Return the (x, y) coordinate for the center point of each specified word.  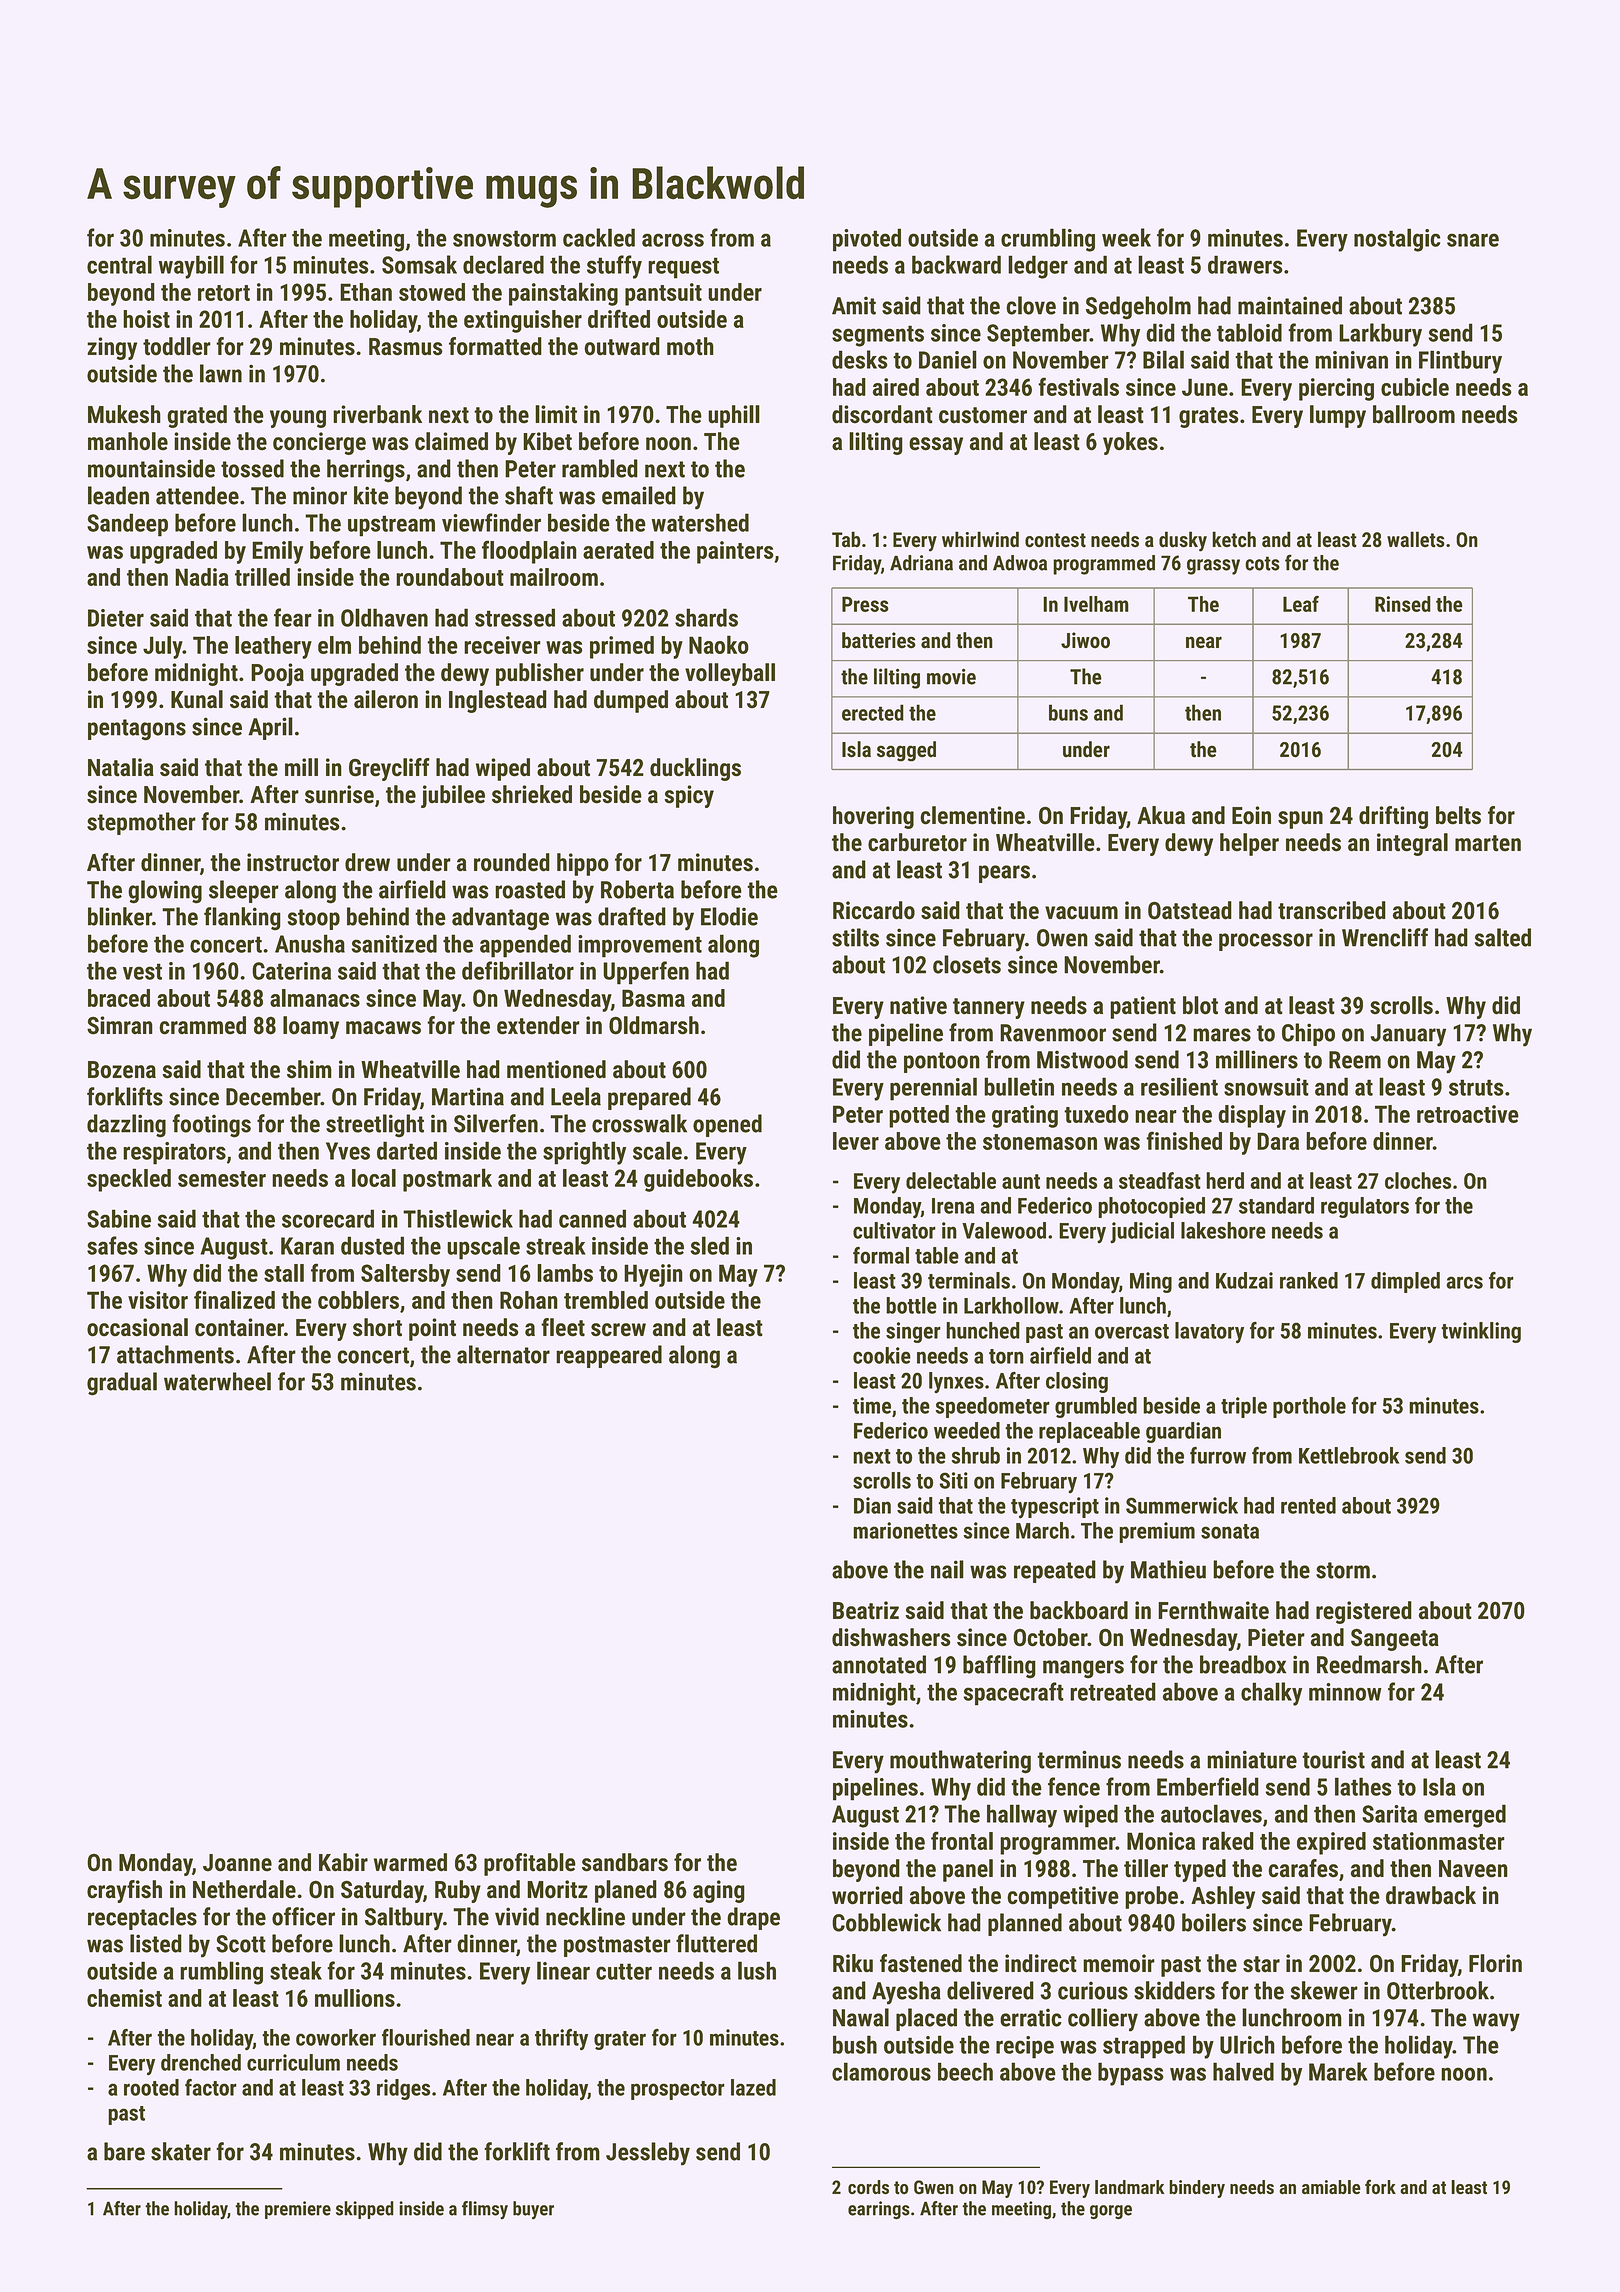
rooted (151, 2087)
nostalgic (1397, 240)
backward (956, 264)
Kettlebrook (1349, 1455)
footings (211, 1126)
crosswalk (639, 1123)
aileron (386, 699)
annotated (879, 1664)
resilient (1179, 1086)
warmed (410, 1862)
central (119, 264)
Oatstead (1190, 910)
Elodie (729, 916)
